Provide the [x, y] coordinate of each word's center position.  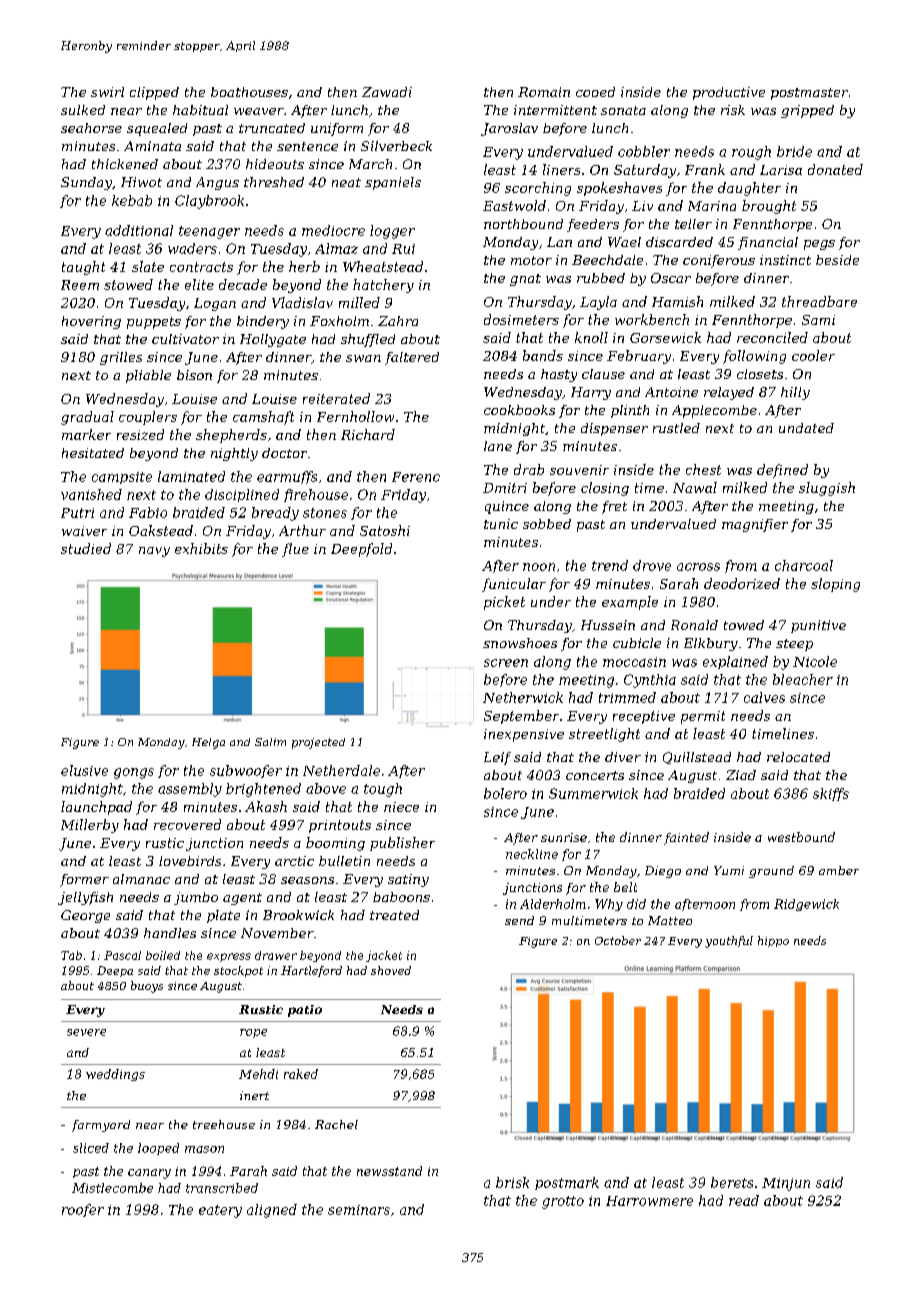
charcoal [804, 565]
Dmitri [505, 488]
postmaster [809, 94]
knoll [591, 337]
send [519, 920]
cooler [813, 355]
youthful [729, 942]
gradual [87, 418]
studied [86, 548]
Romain [544, 92]
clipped [154, 93]
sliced [91, 1148]
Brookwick [298, 915]
